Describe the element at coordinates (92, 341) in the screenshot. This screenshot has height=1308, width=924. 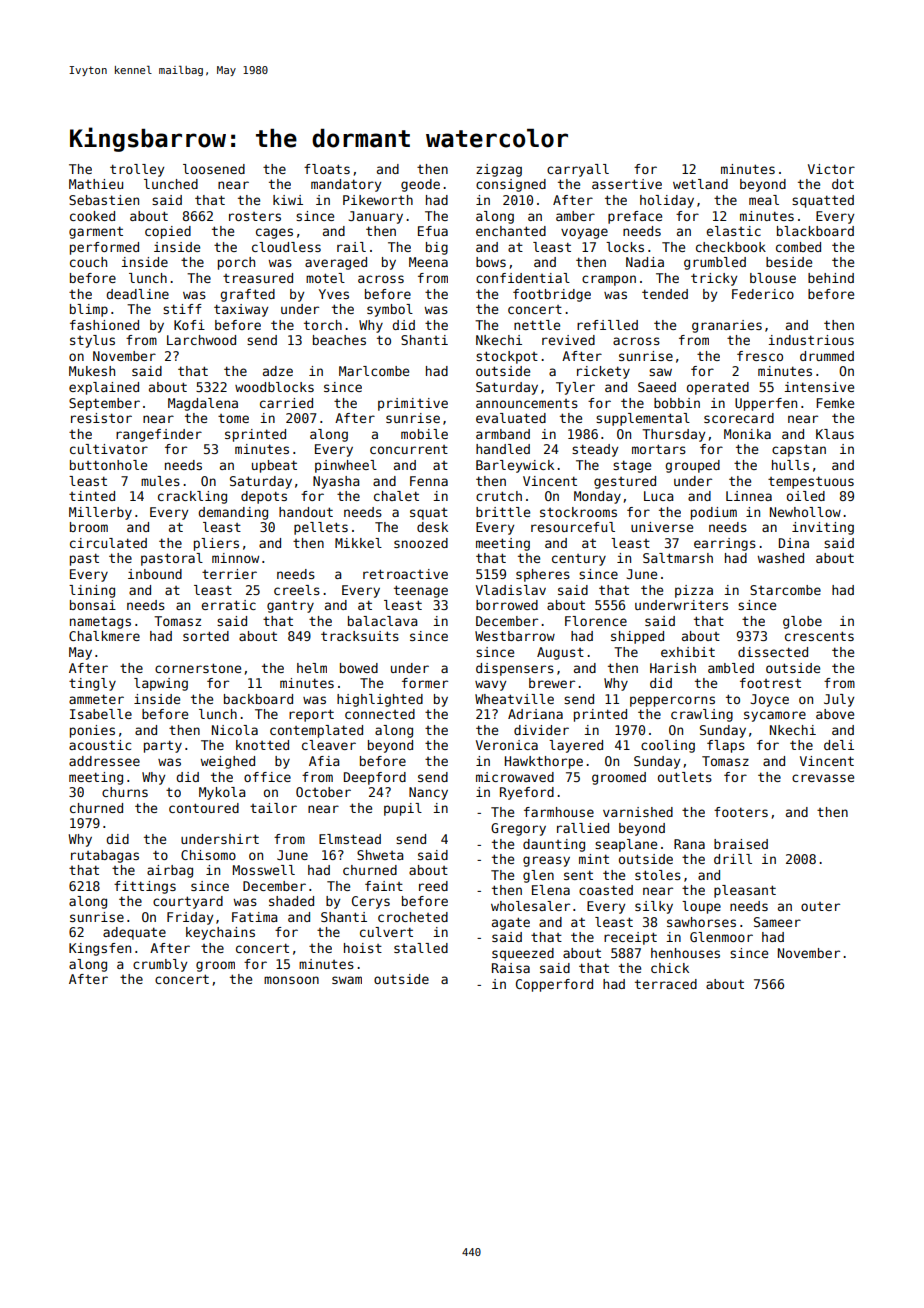
I see `stylus` at that location.
